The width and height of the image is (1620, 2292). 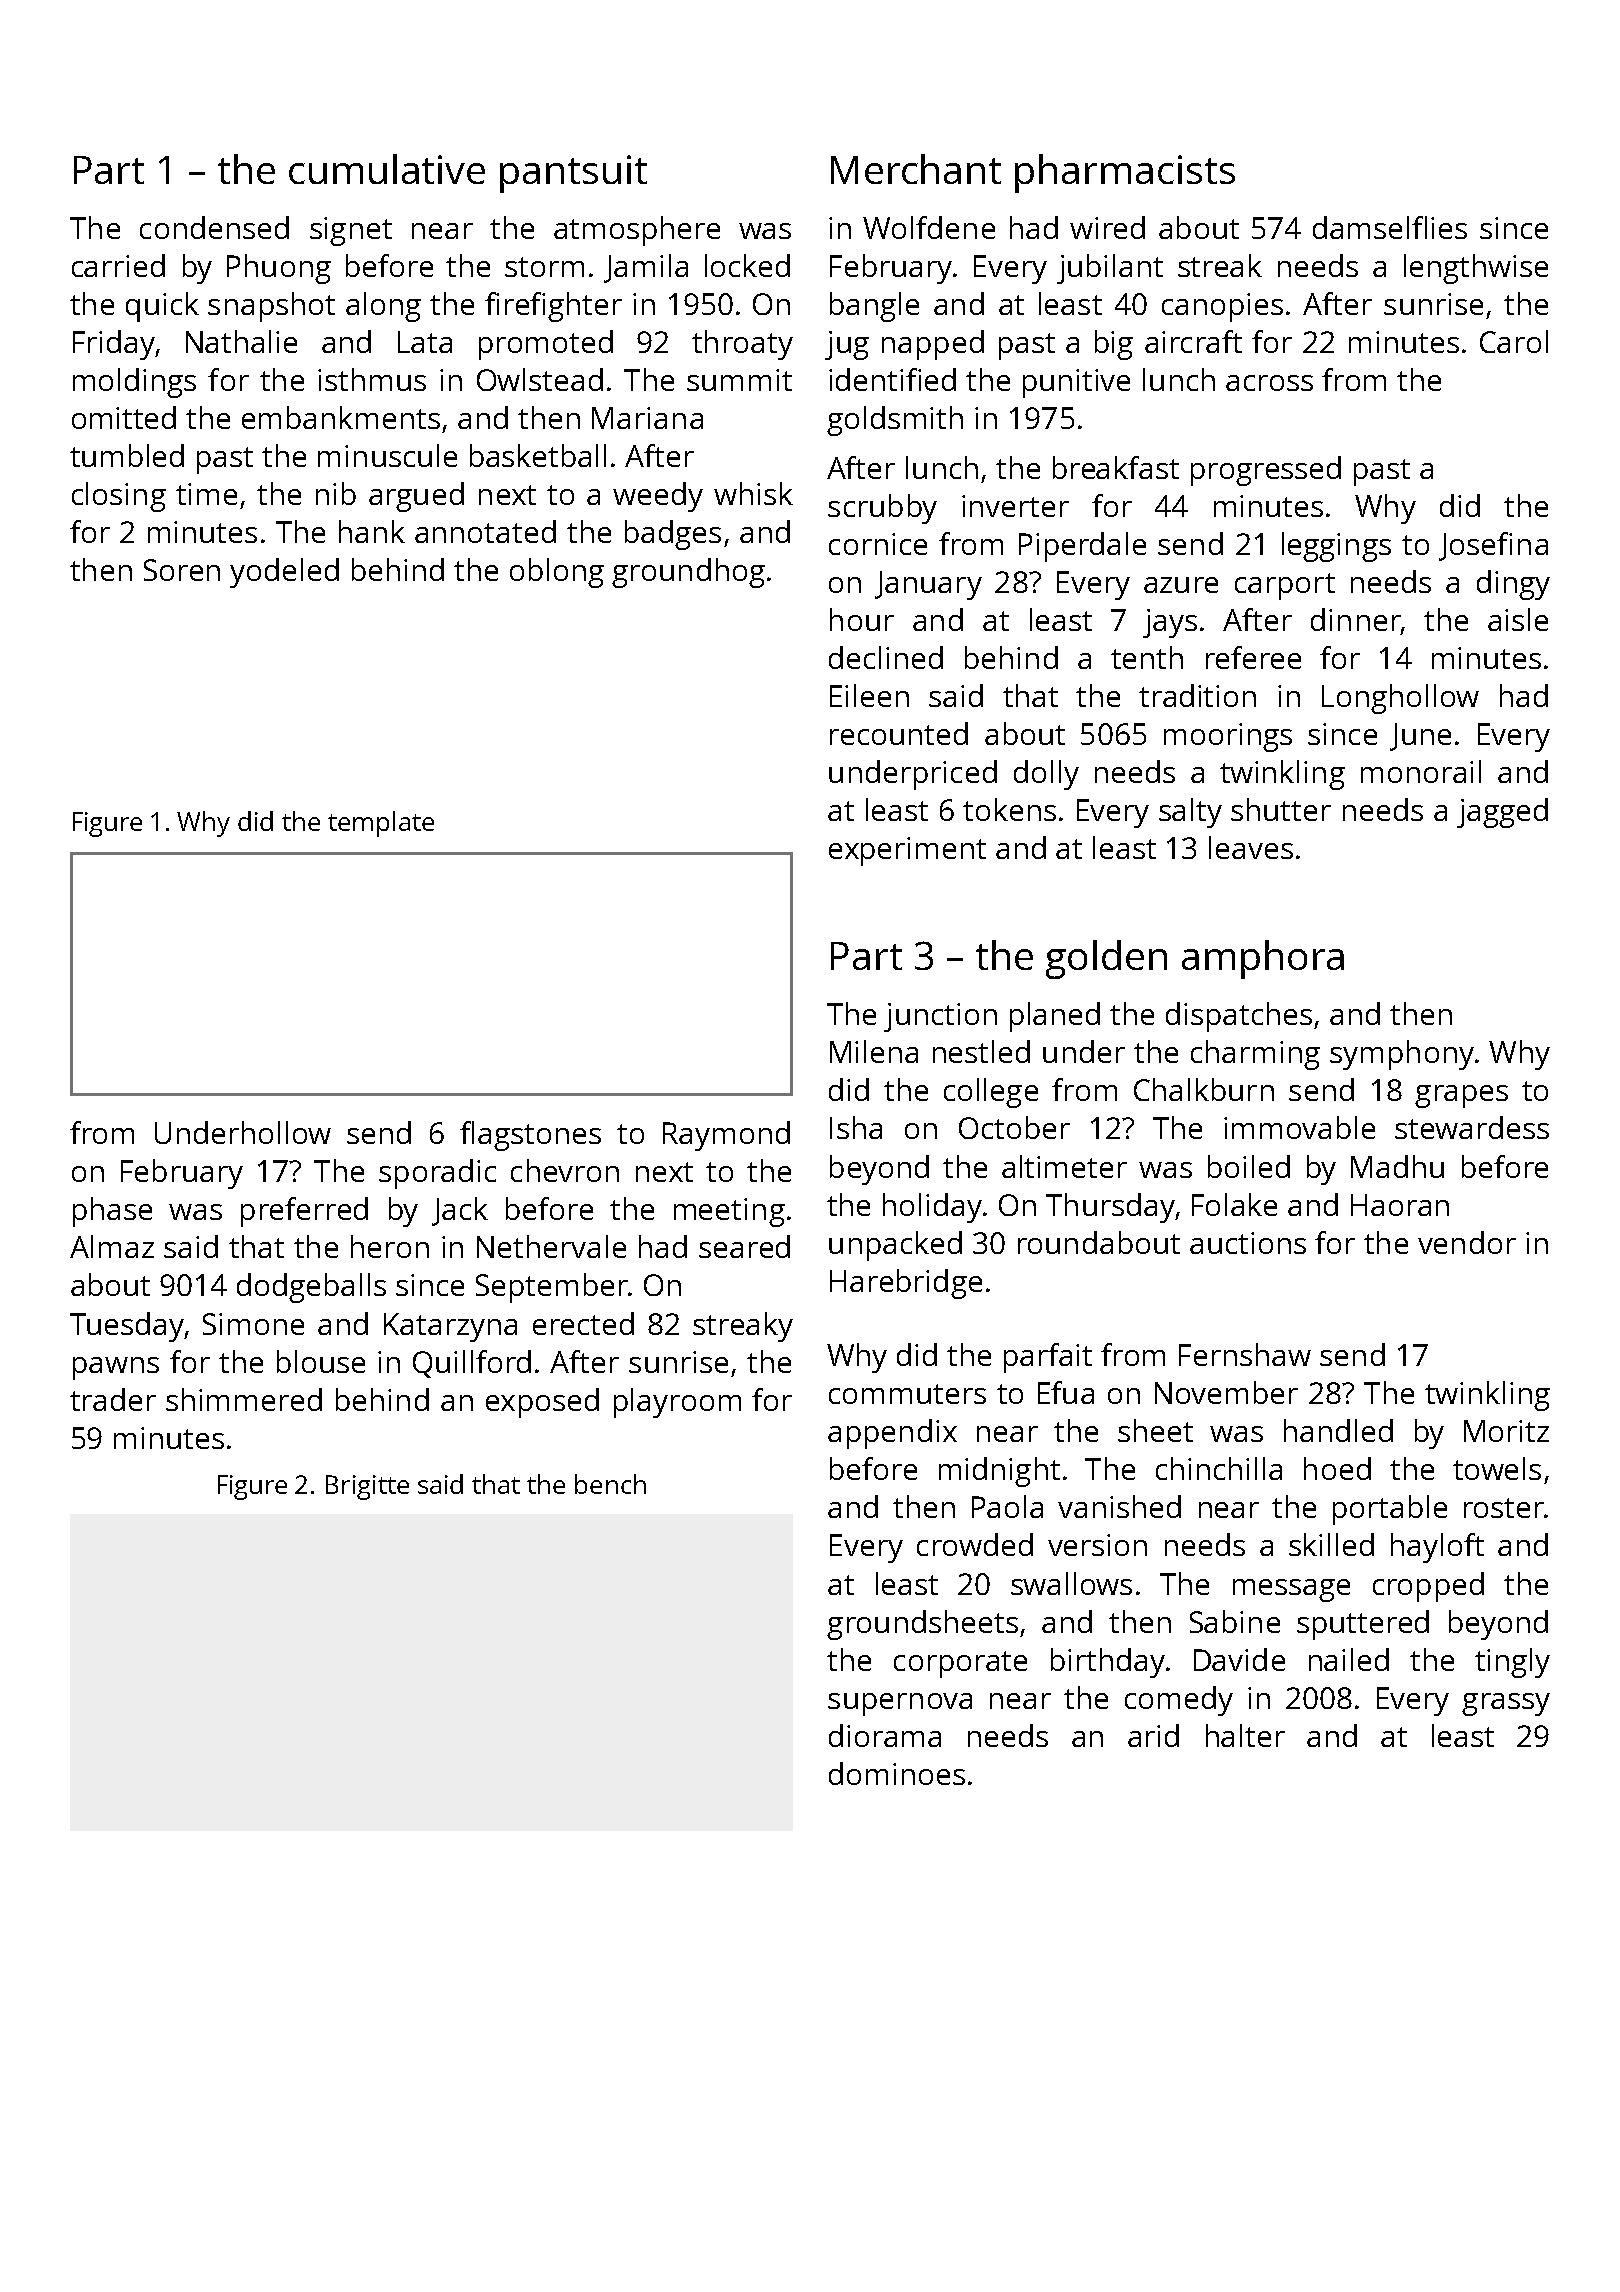 I want to click on experiment, so click(x=907, y=851).
